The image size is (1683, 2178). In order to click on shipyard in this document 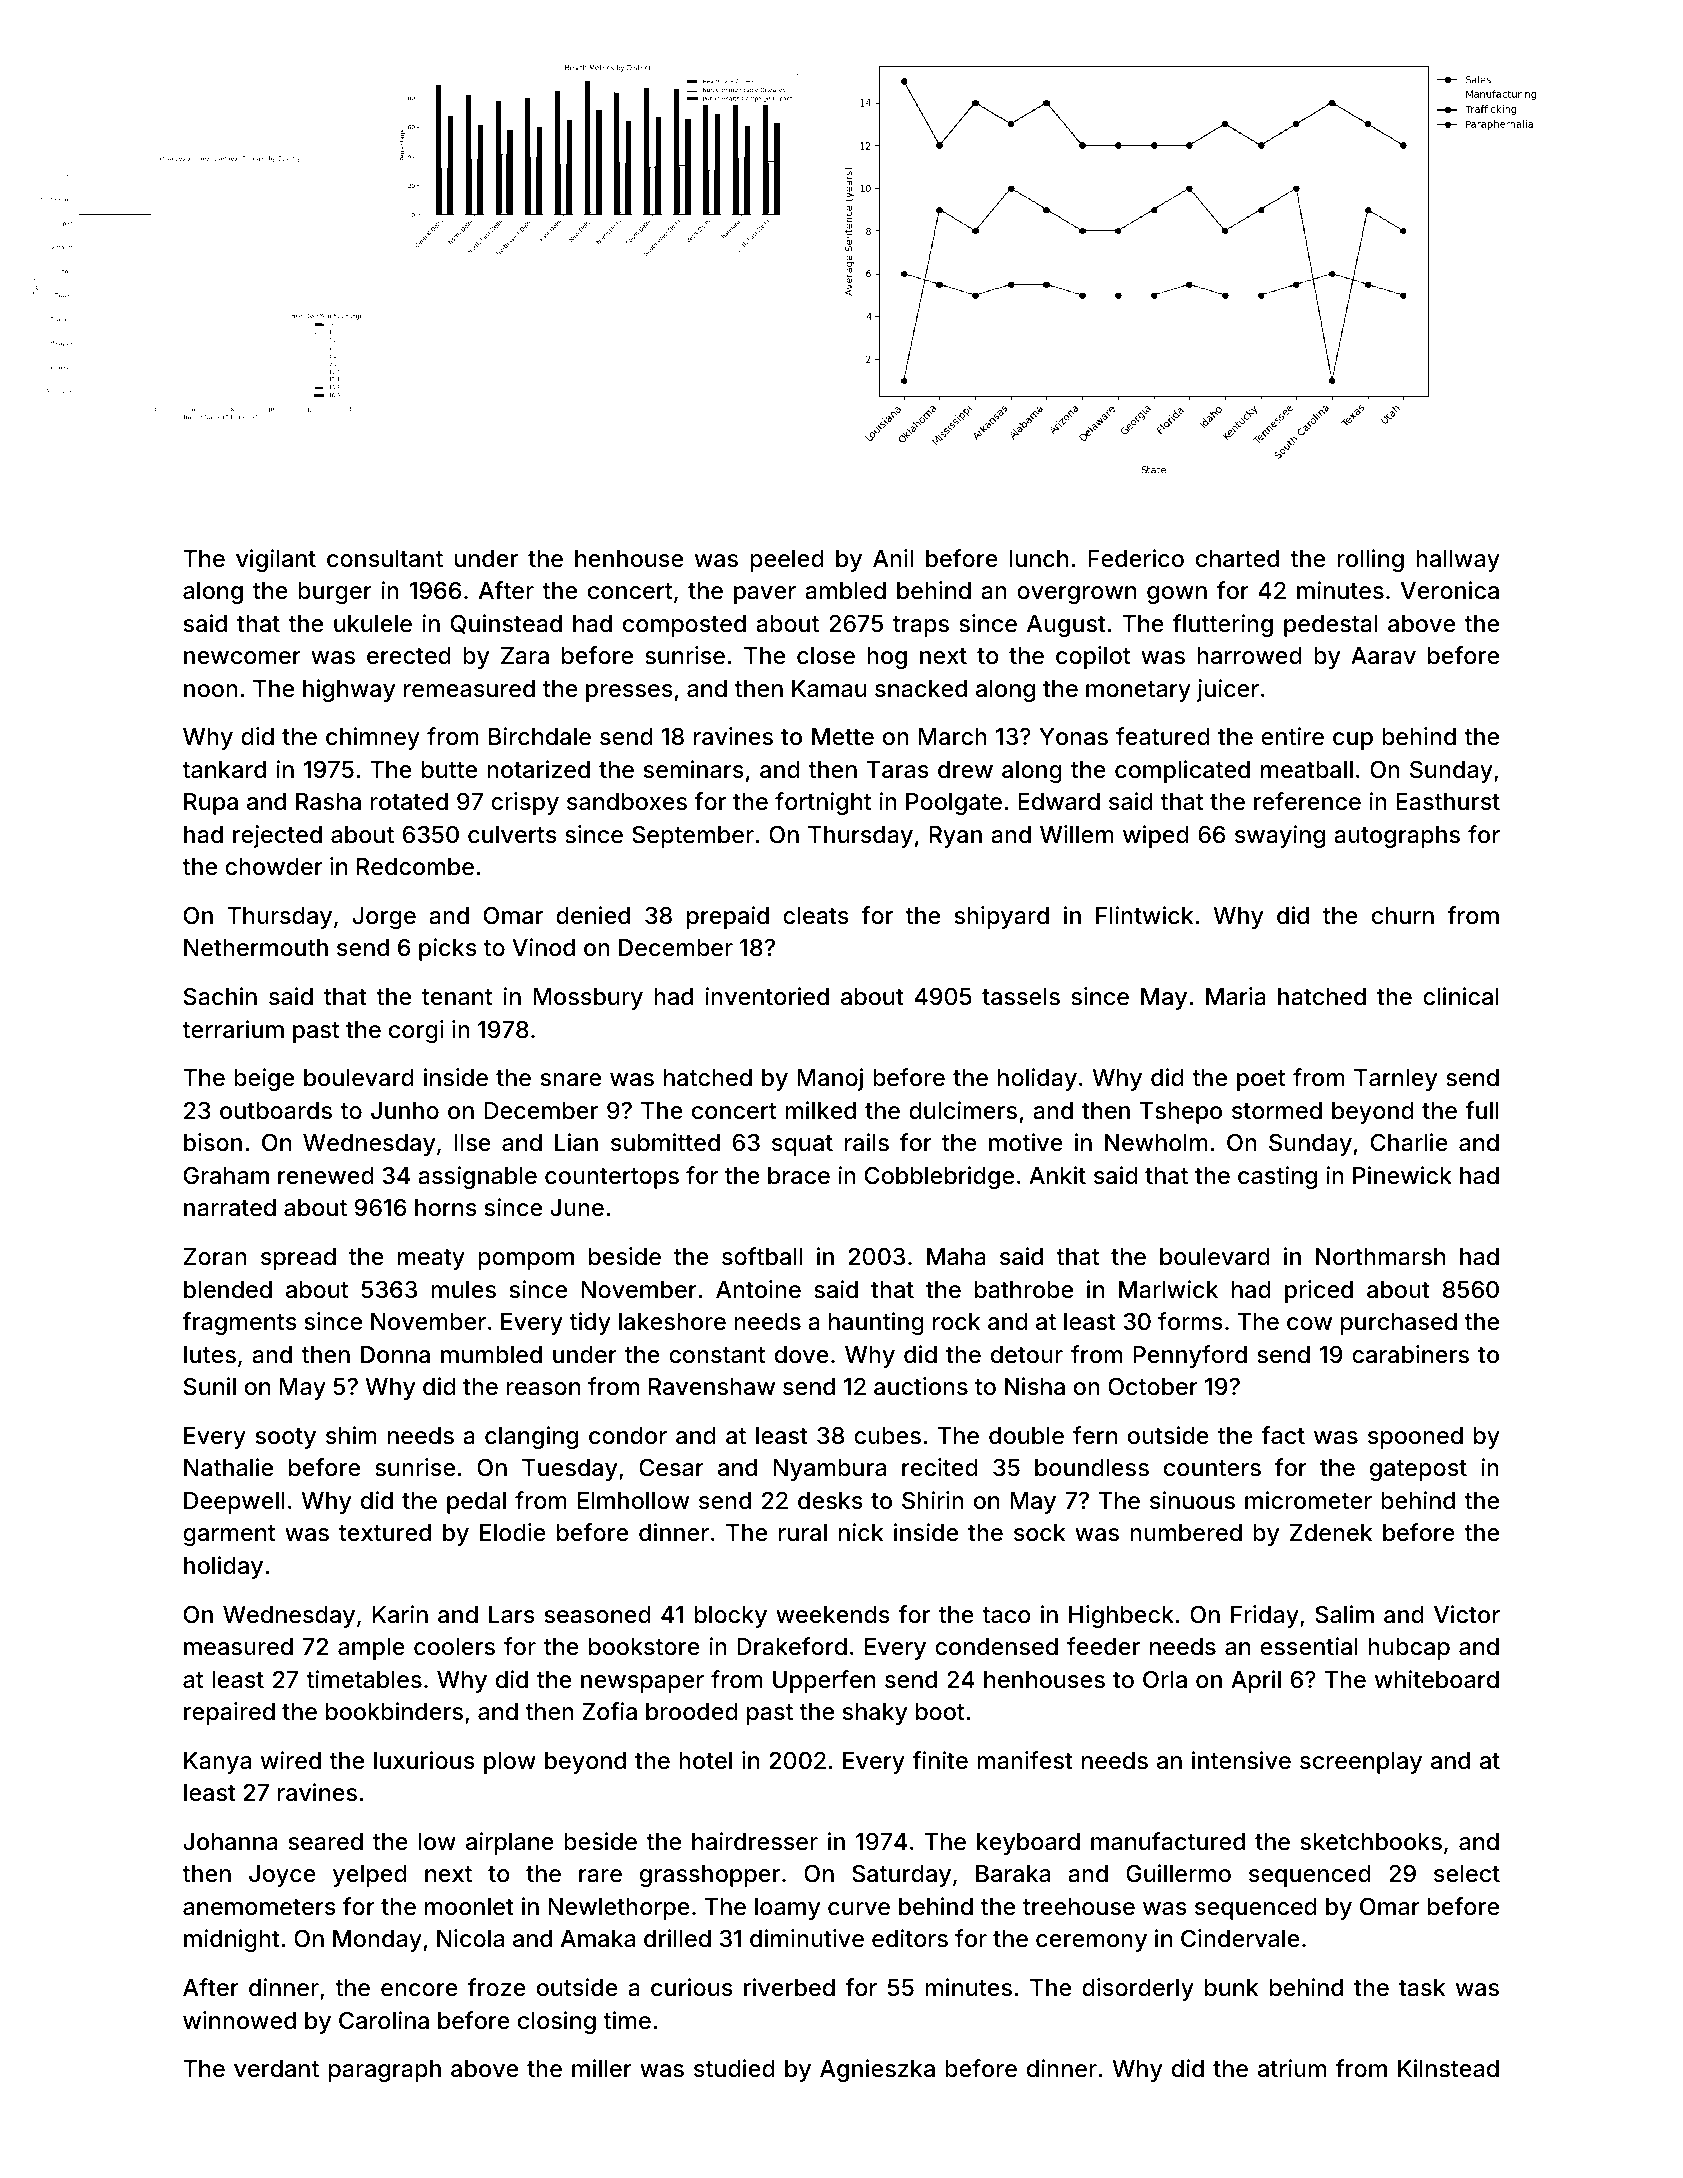, I will do `click(1002, 917)`.
